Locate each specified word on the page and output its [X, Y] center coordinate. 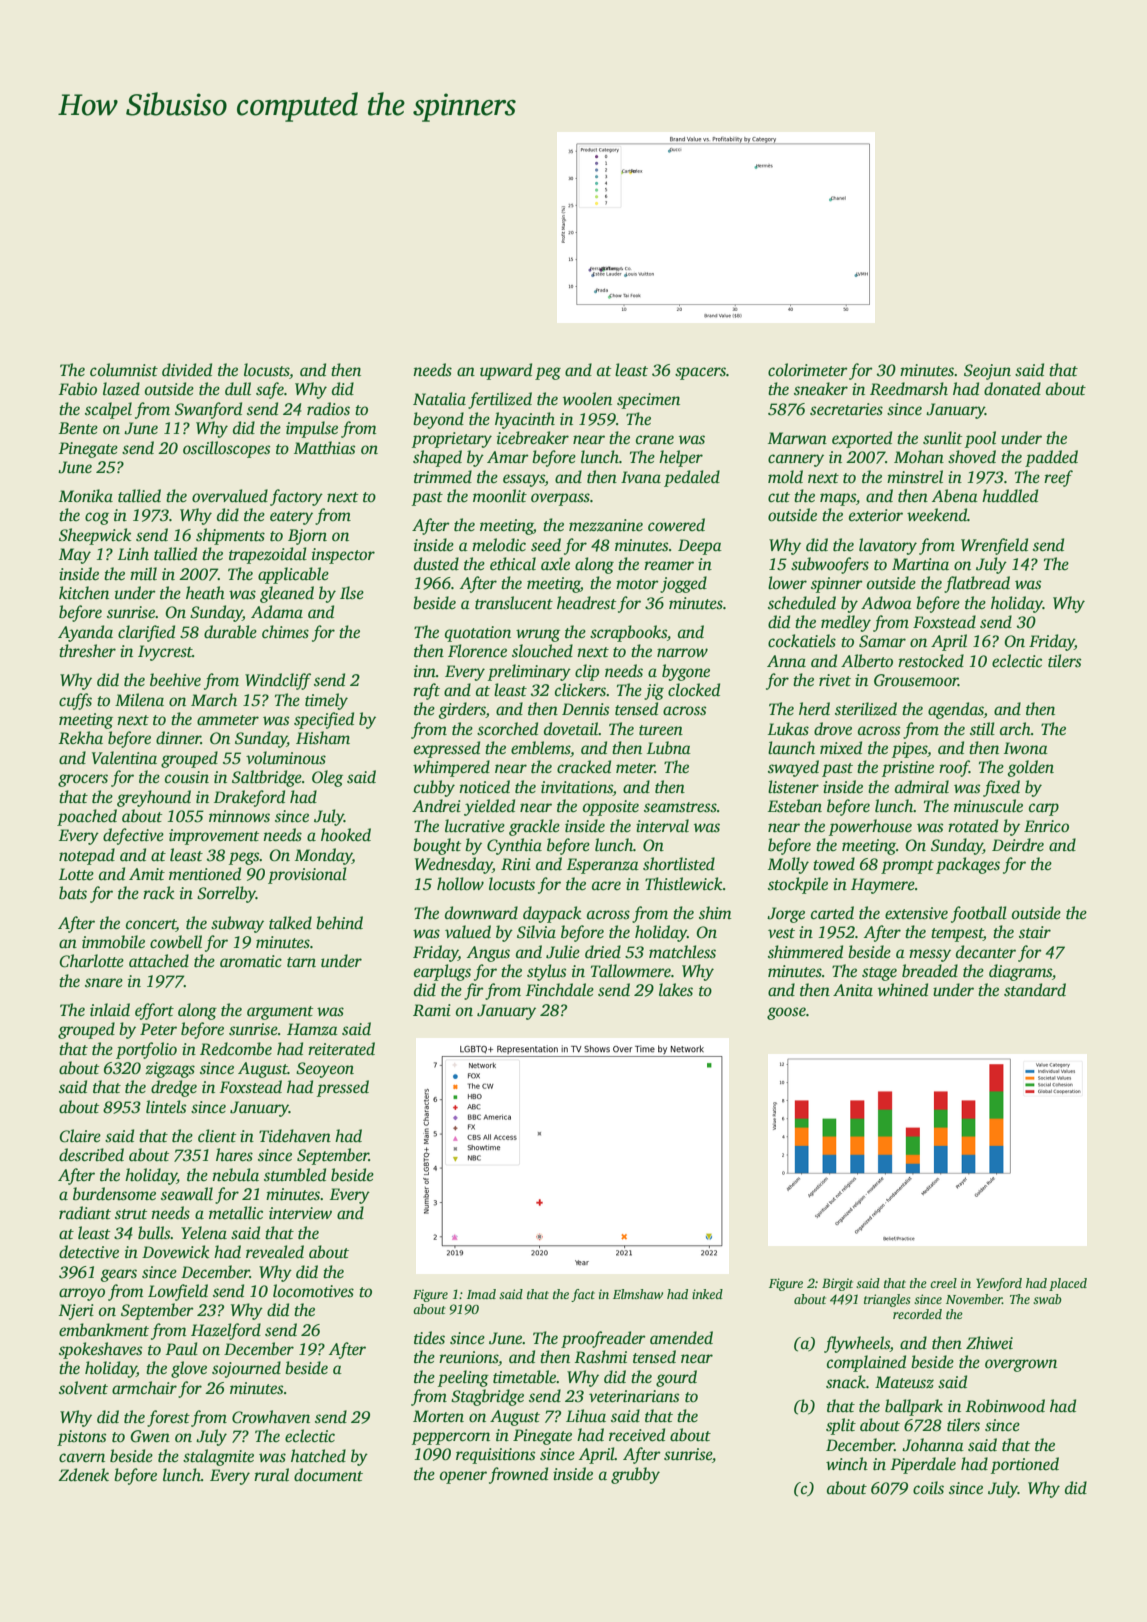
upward [506, 371]
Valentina [124, 758]
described [91, 1155]
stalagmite [218, 1457]
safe [270, 390]
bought [437, 846]
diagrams [1020, 972]
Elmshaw [638, 1294]
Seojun [987, 372]
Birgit [837, 1284]
